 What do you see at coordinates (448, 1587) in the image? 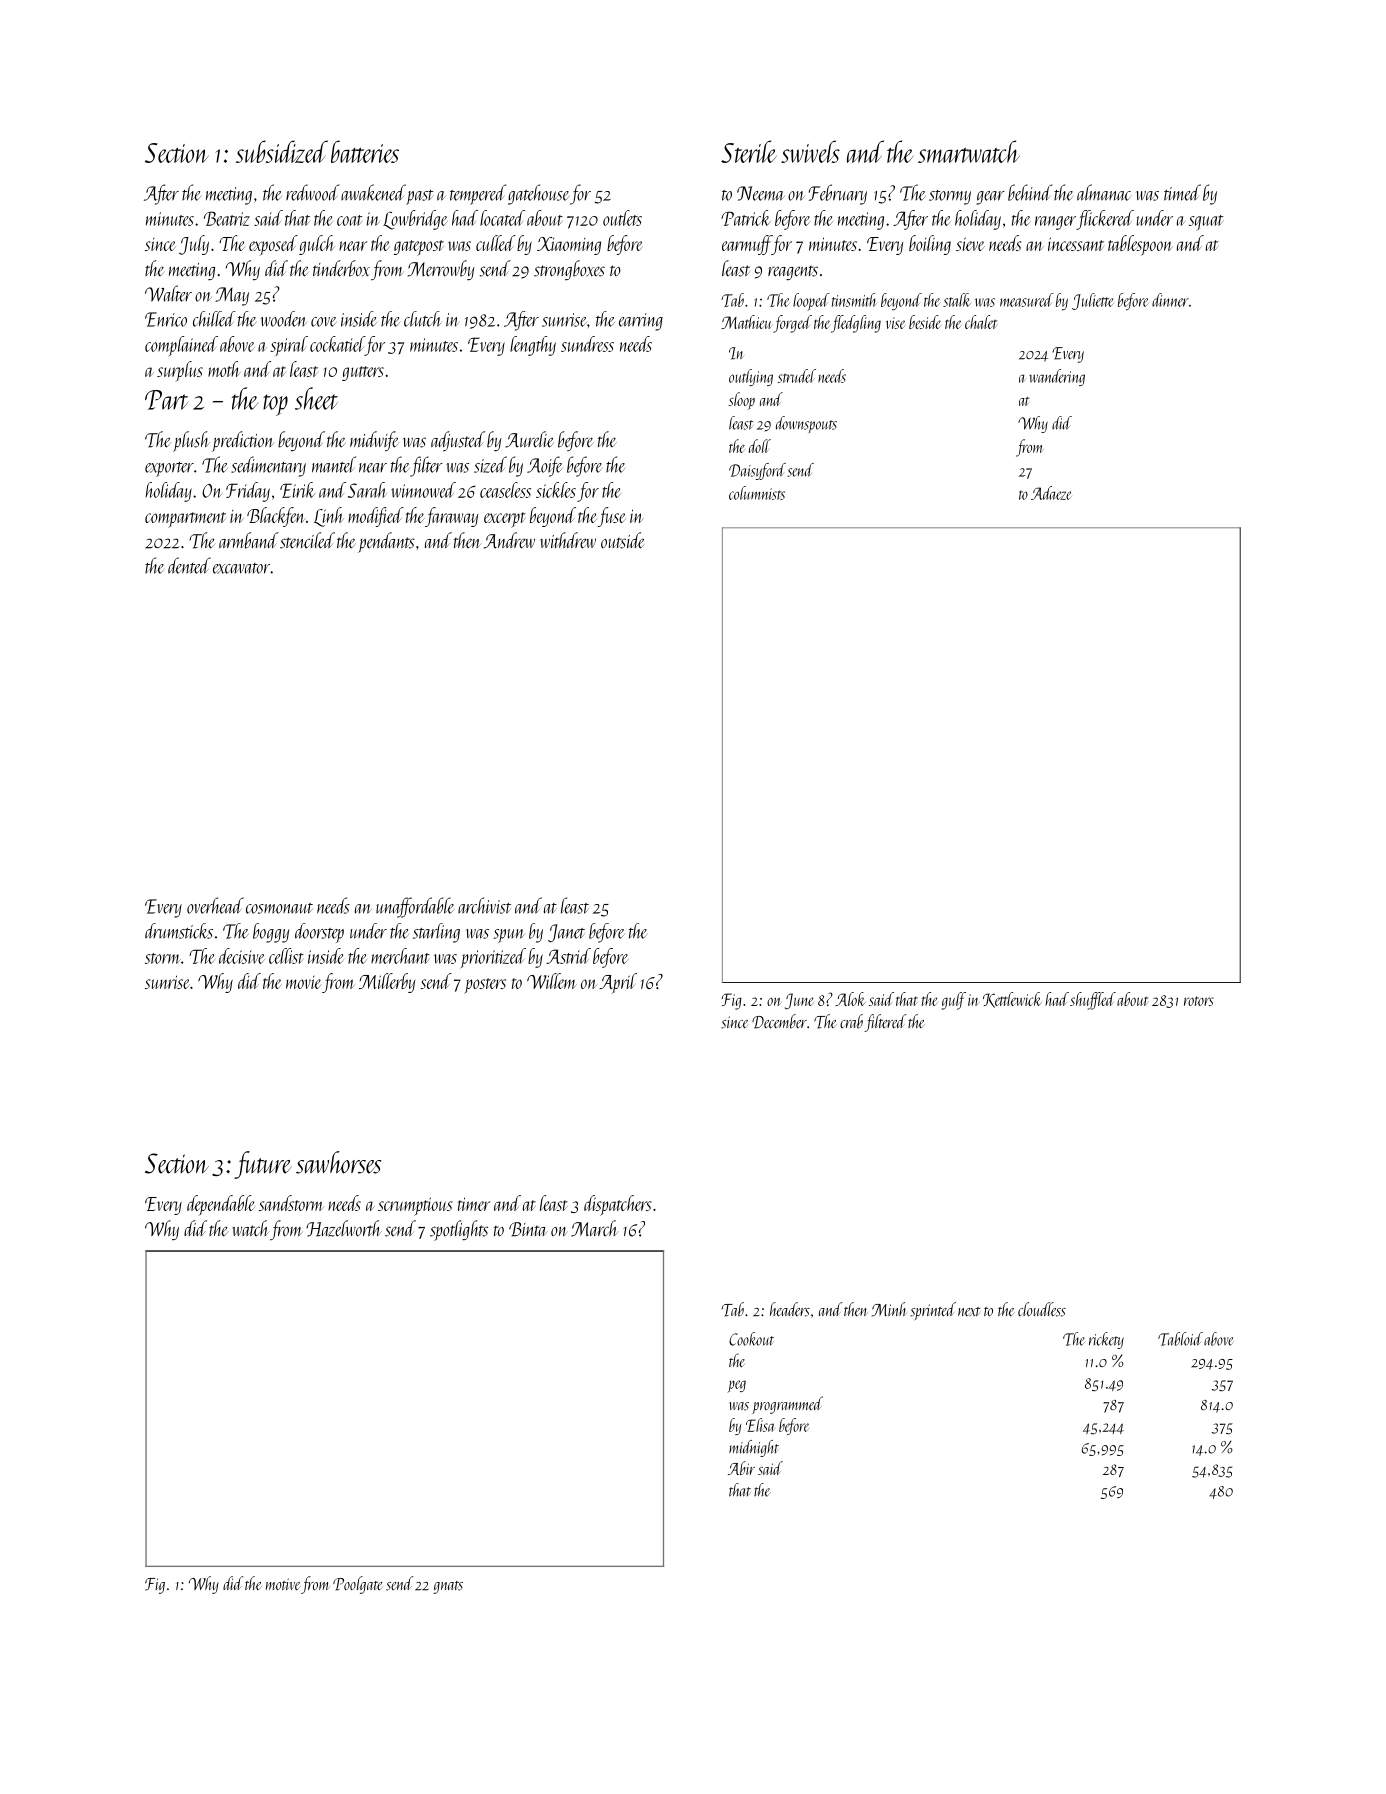
I see `gnats` at bounding box center [448, 1587].
